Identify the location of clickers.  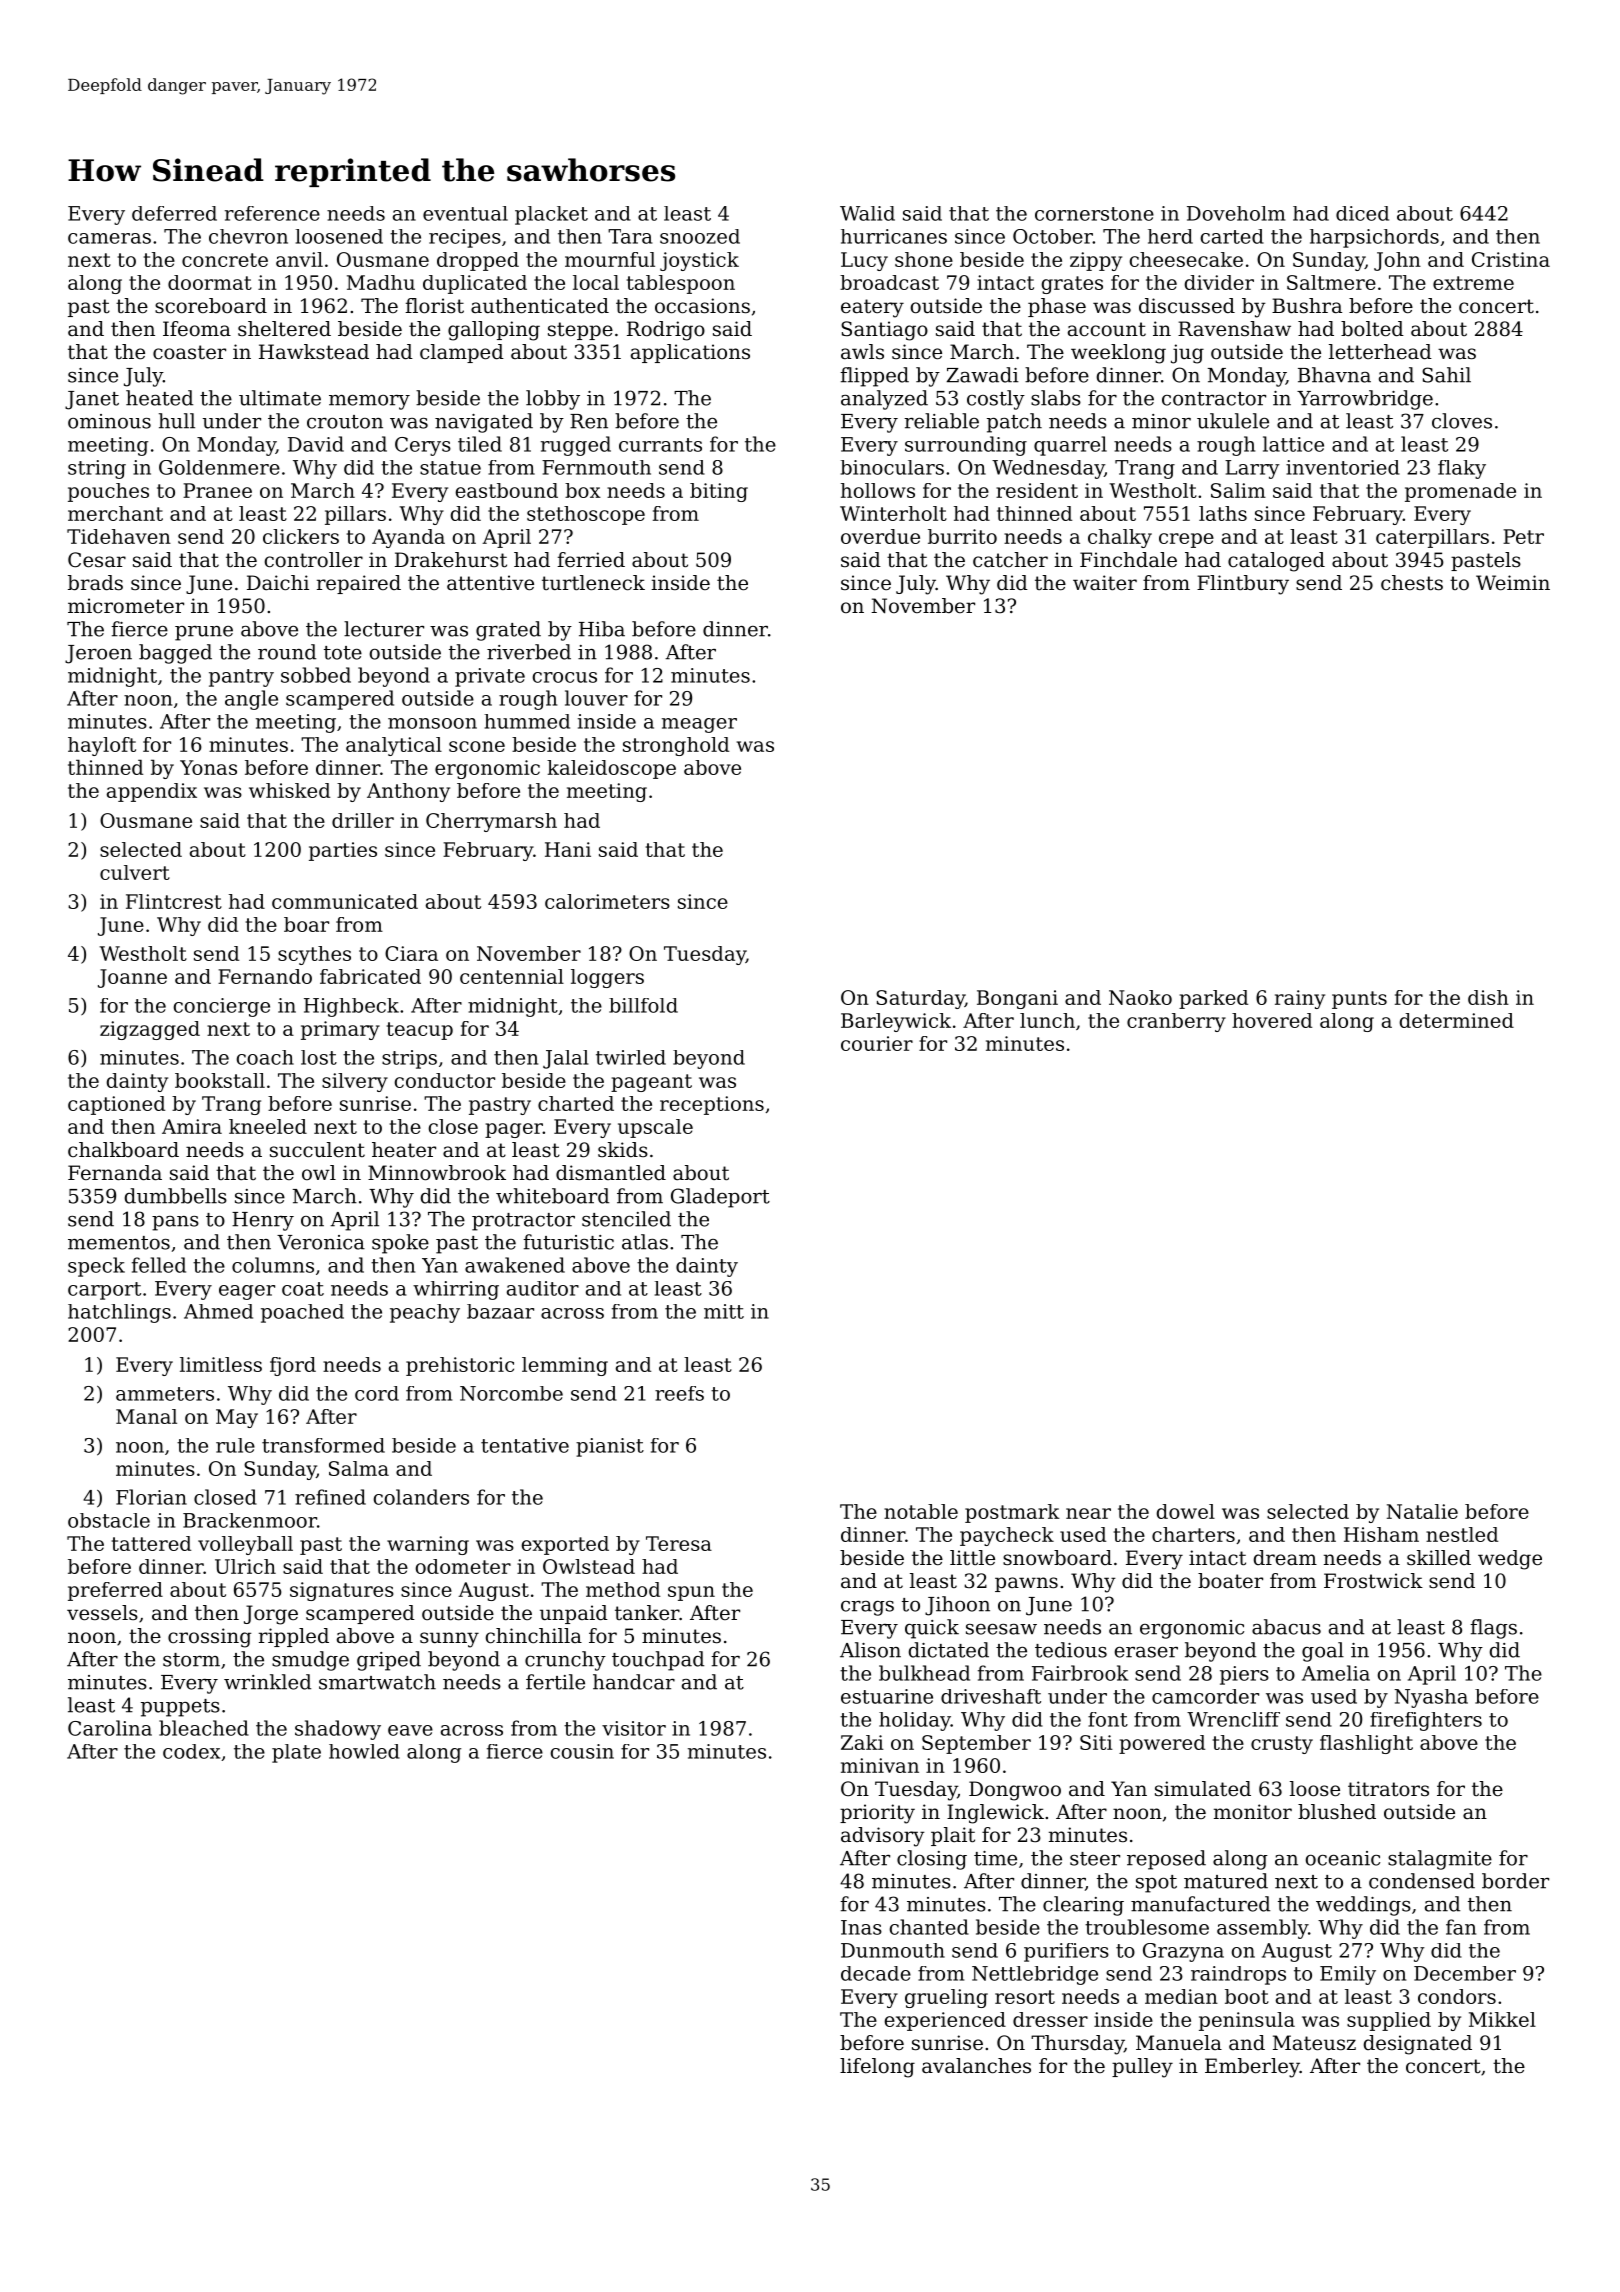
(301, 536).
